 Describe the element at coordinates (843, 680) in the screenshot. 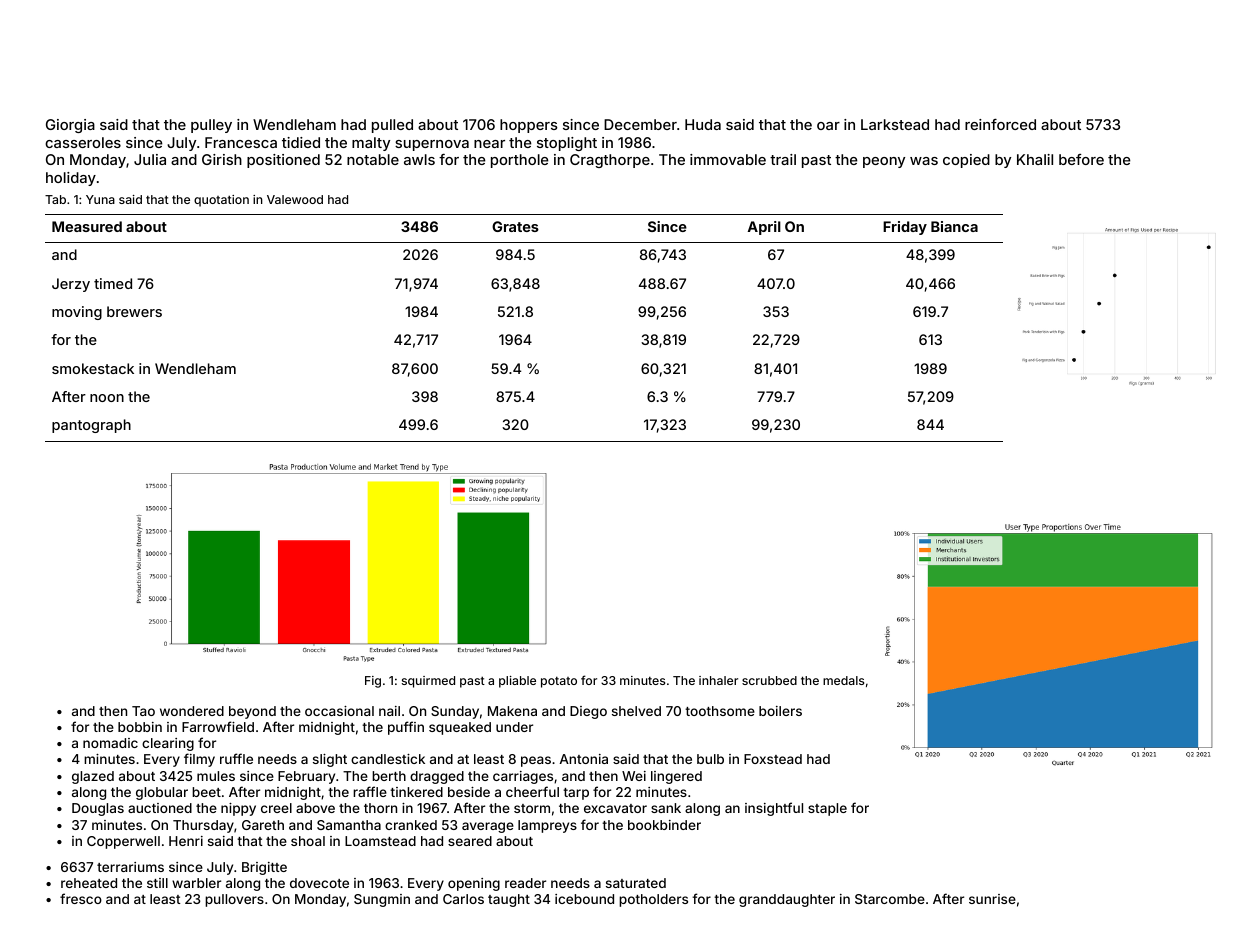

I see `medals` at that location.
